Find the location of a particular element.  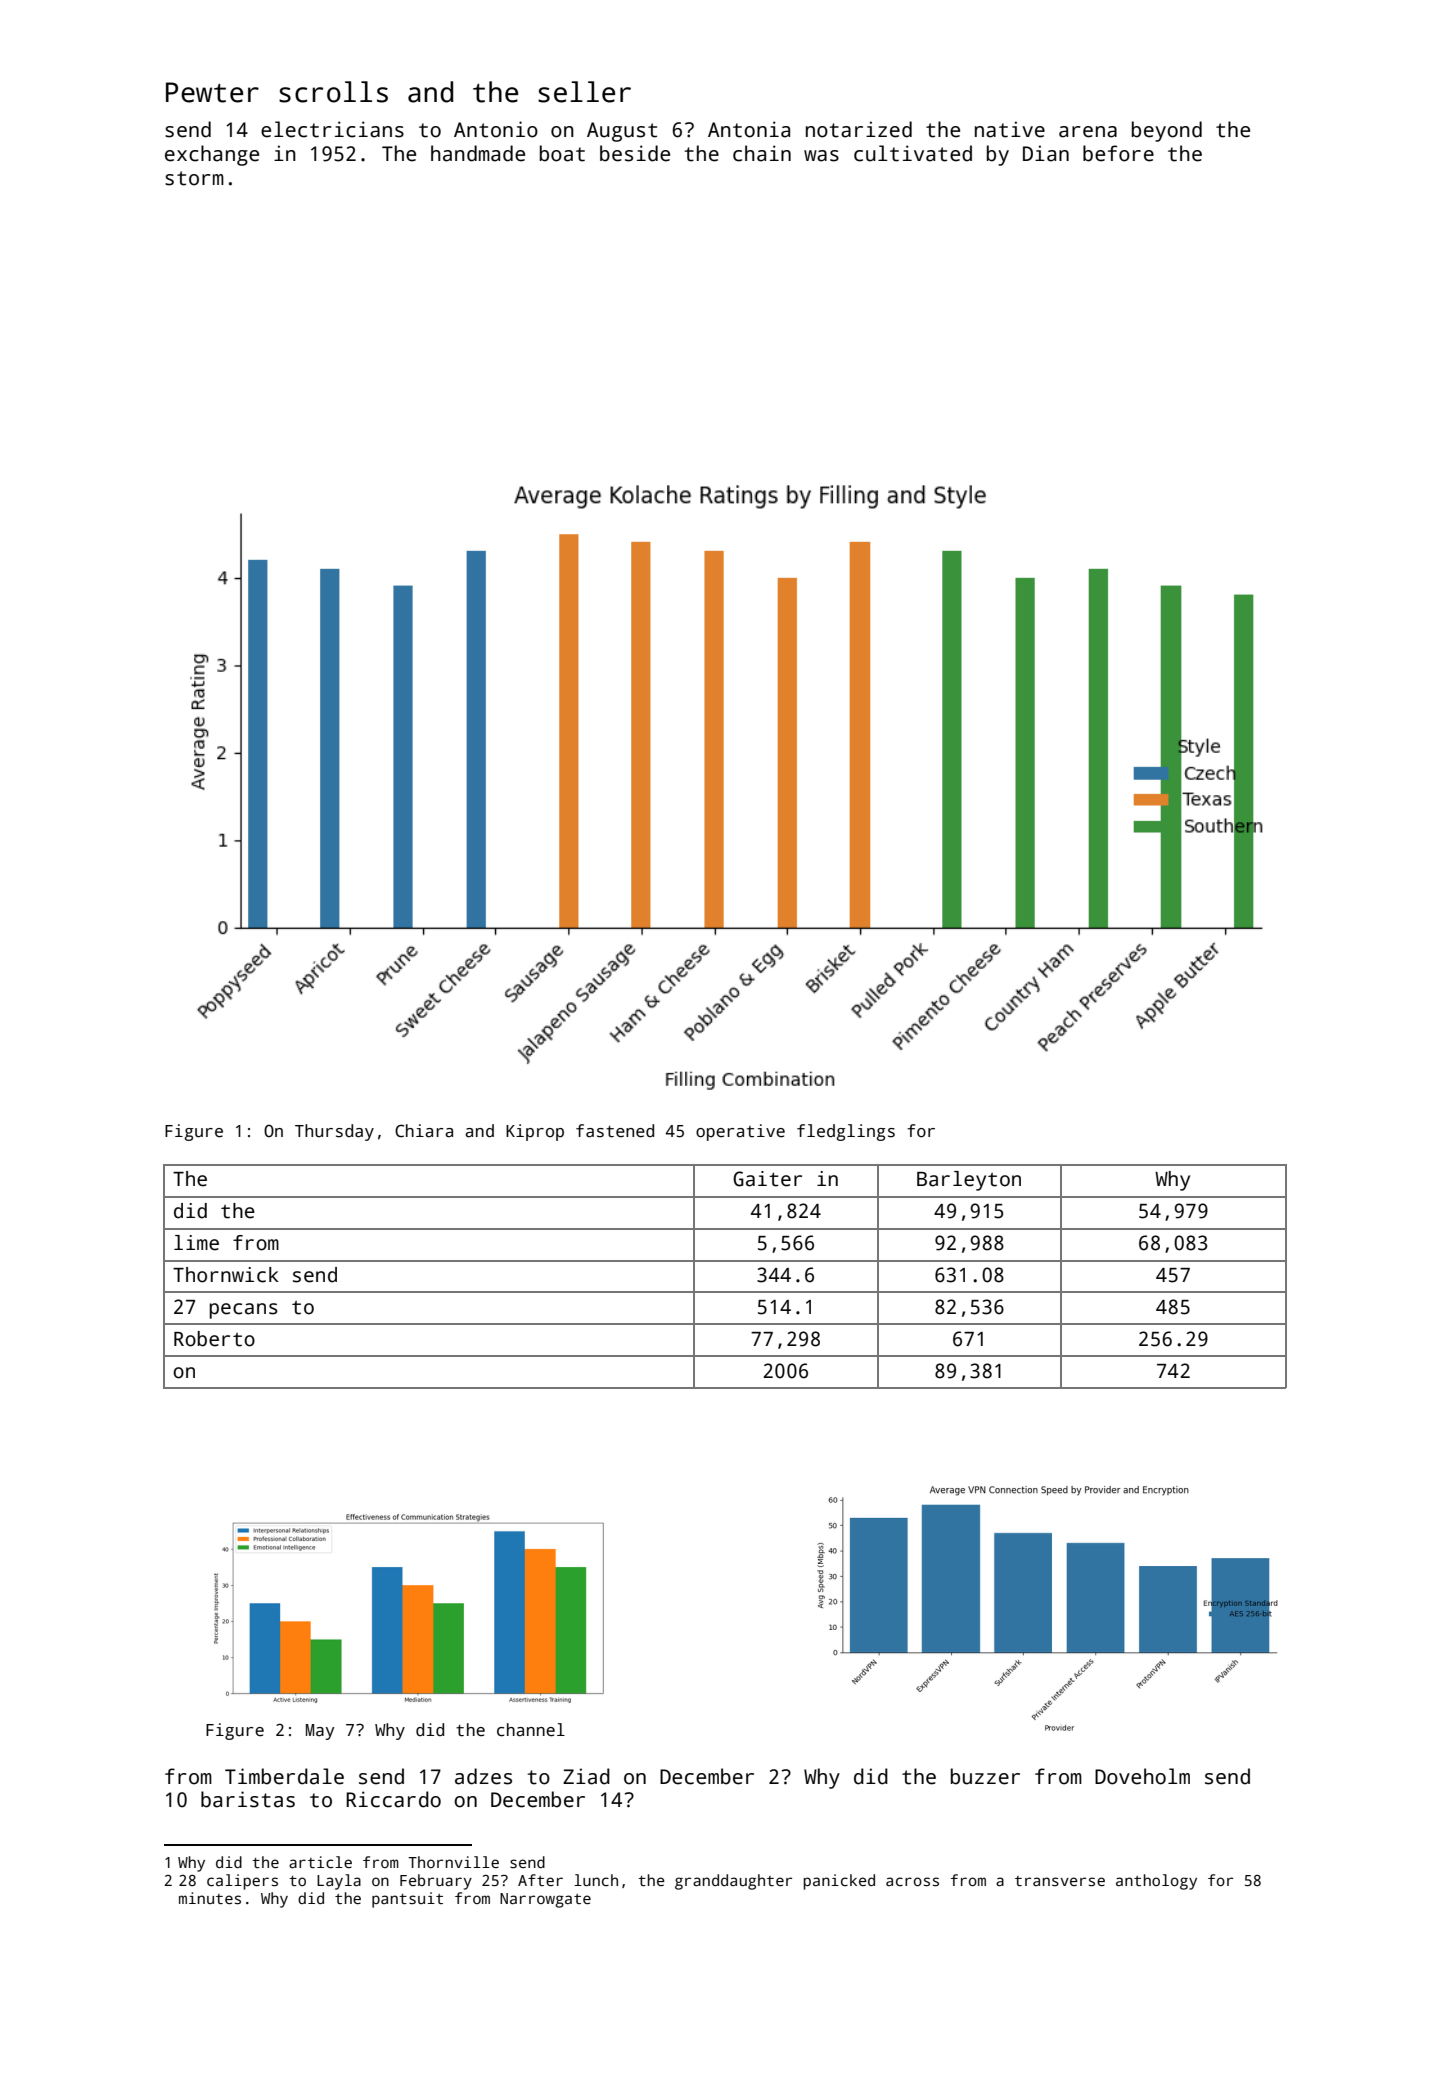

operative is located at coordinates (740, 1132).
